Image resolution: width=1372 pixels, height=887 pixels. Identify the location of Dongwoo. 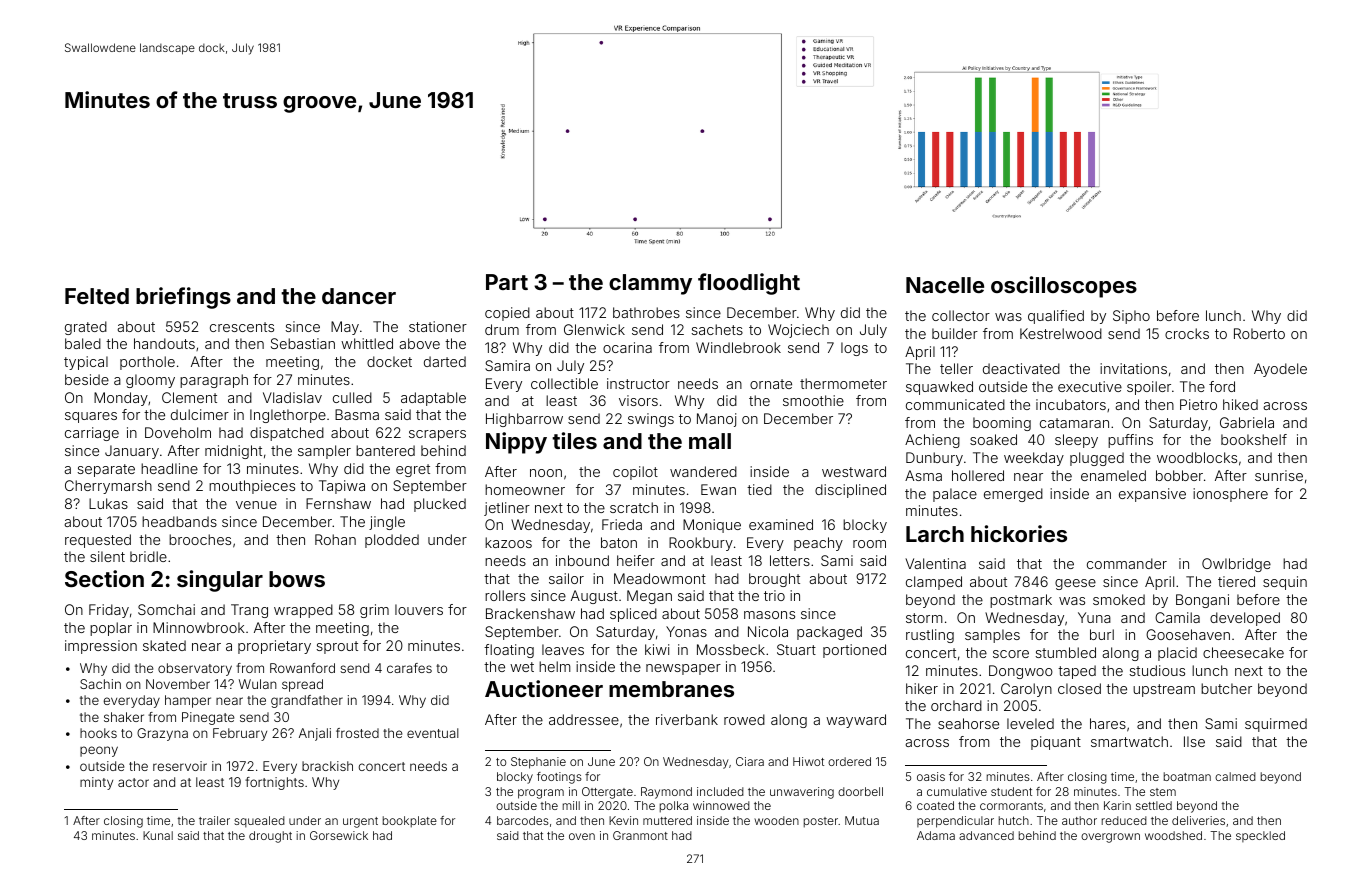
(1021, 672).
